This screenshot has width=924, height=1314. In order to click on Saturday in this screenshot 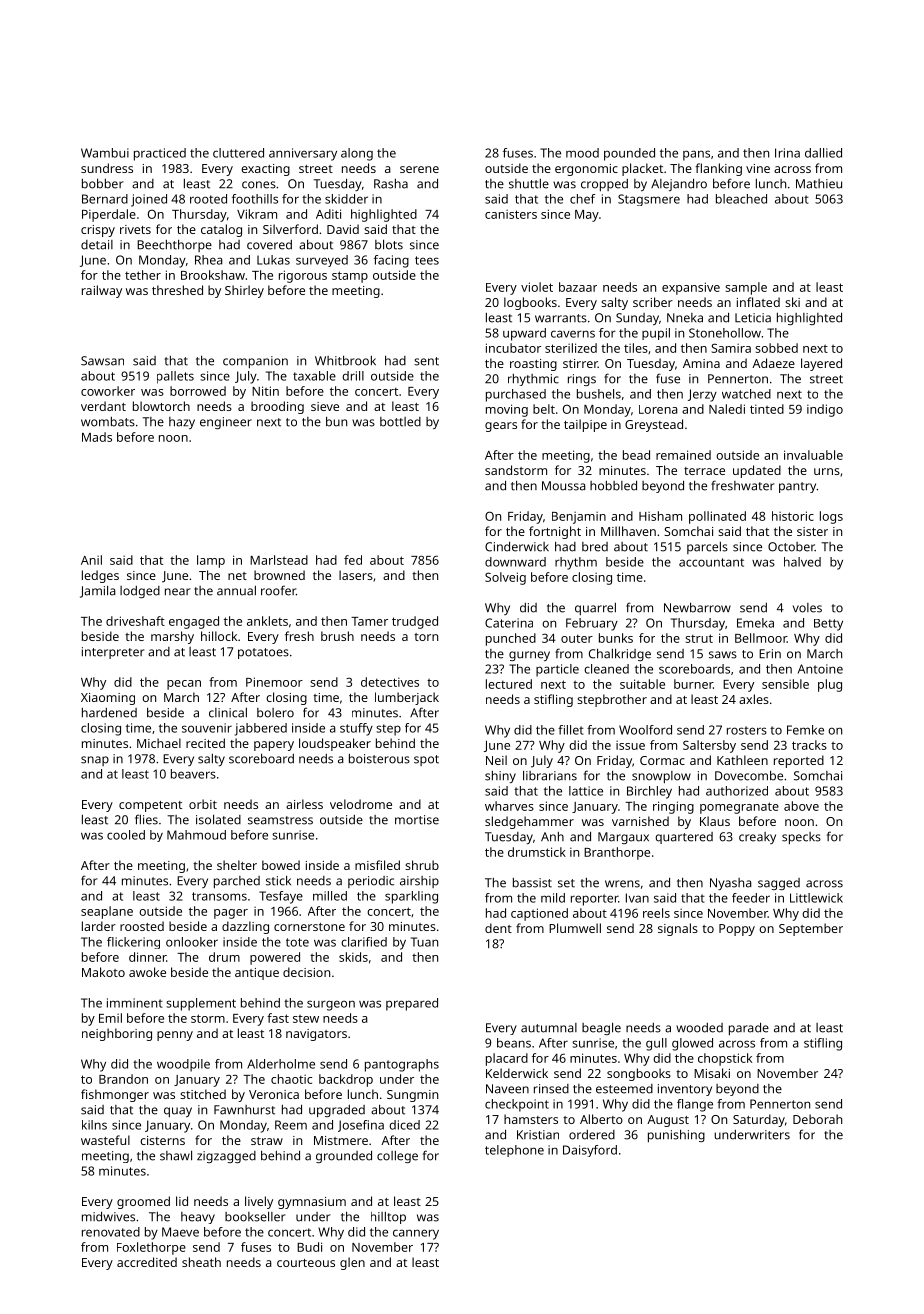, I will do `click(759, 1120)`.
